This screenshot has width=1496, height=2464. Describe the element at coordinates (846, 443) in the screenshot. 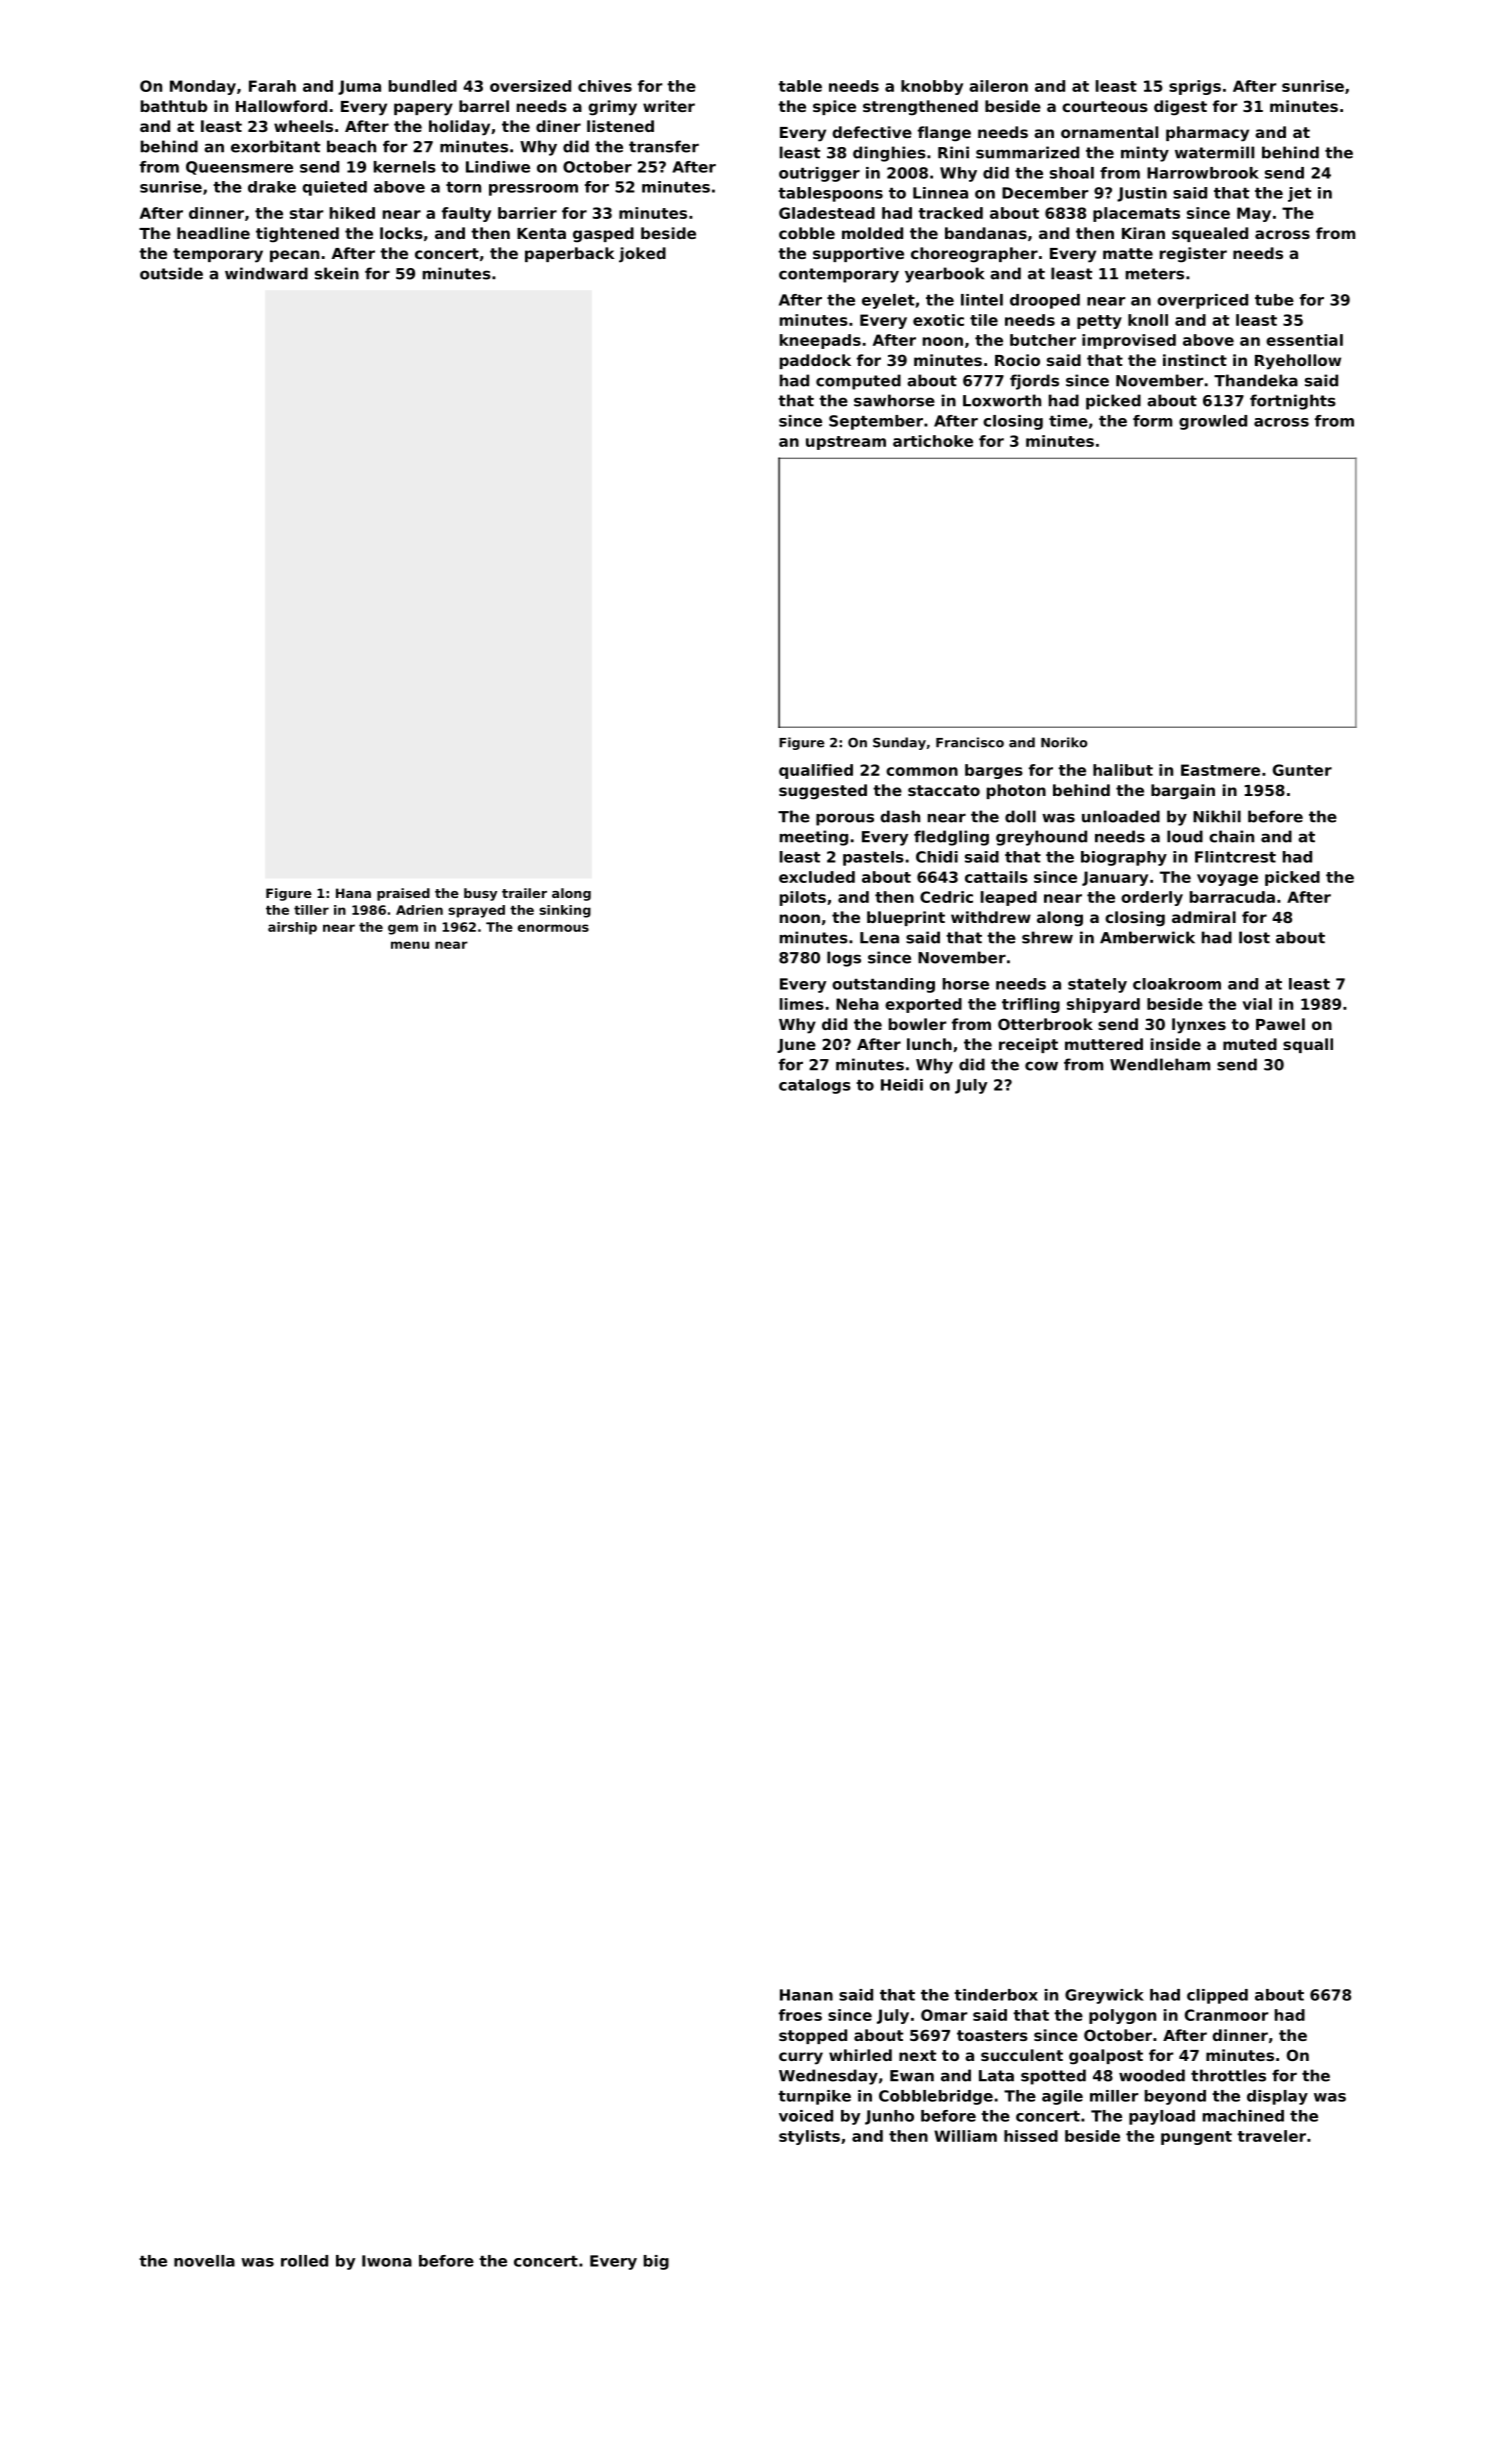

I see `upstream` at that location.
